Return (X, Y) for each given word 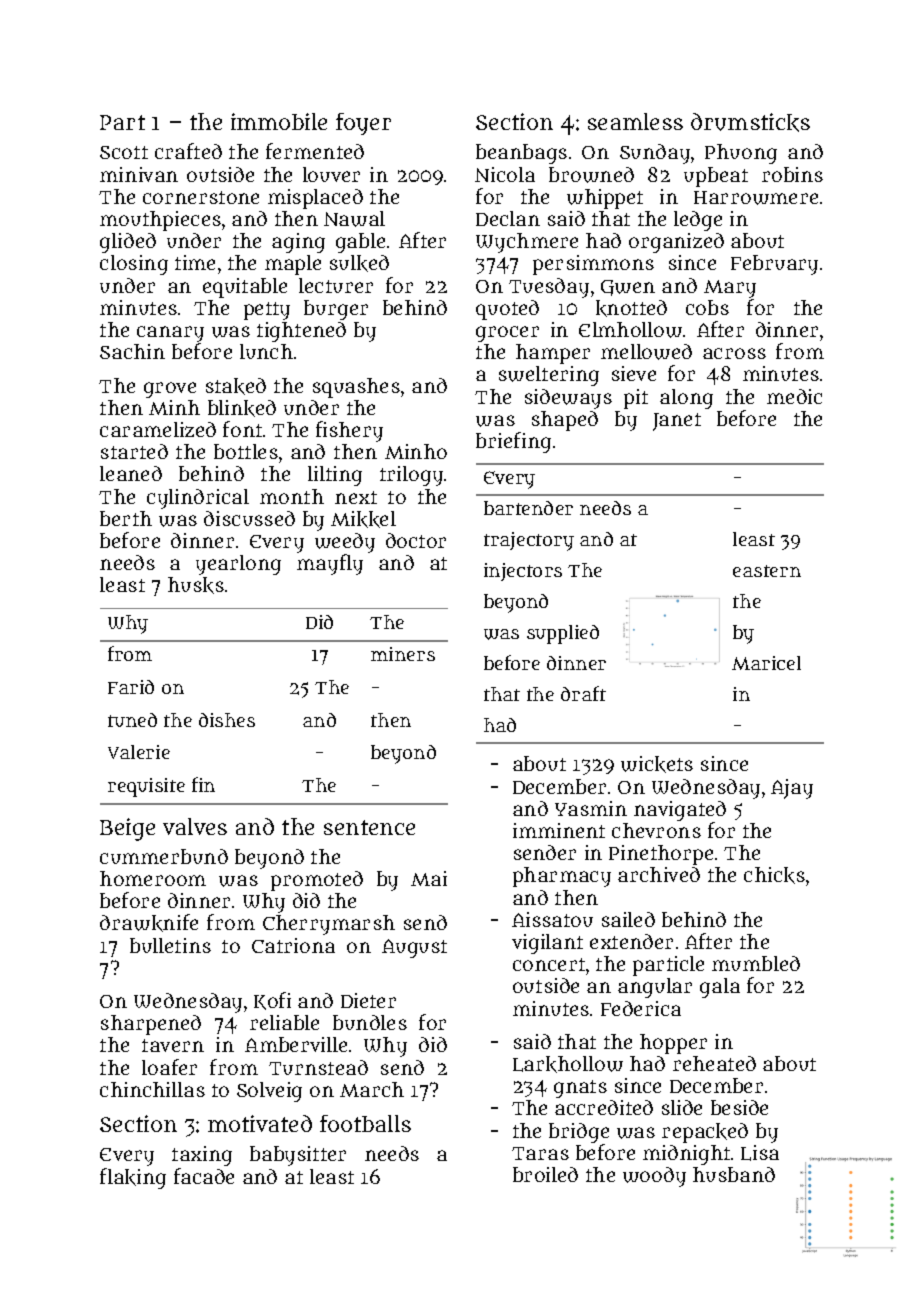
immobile (279, 121)
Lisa (760, 1153)
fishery (349, 431)
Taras (540, 1153)
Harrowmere (756, 198)
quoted (507, 310)
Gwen (628, 288)
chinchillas (152, 1089)
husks (196, 585)
